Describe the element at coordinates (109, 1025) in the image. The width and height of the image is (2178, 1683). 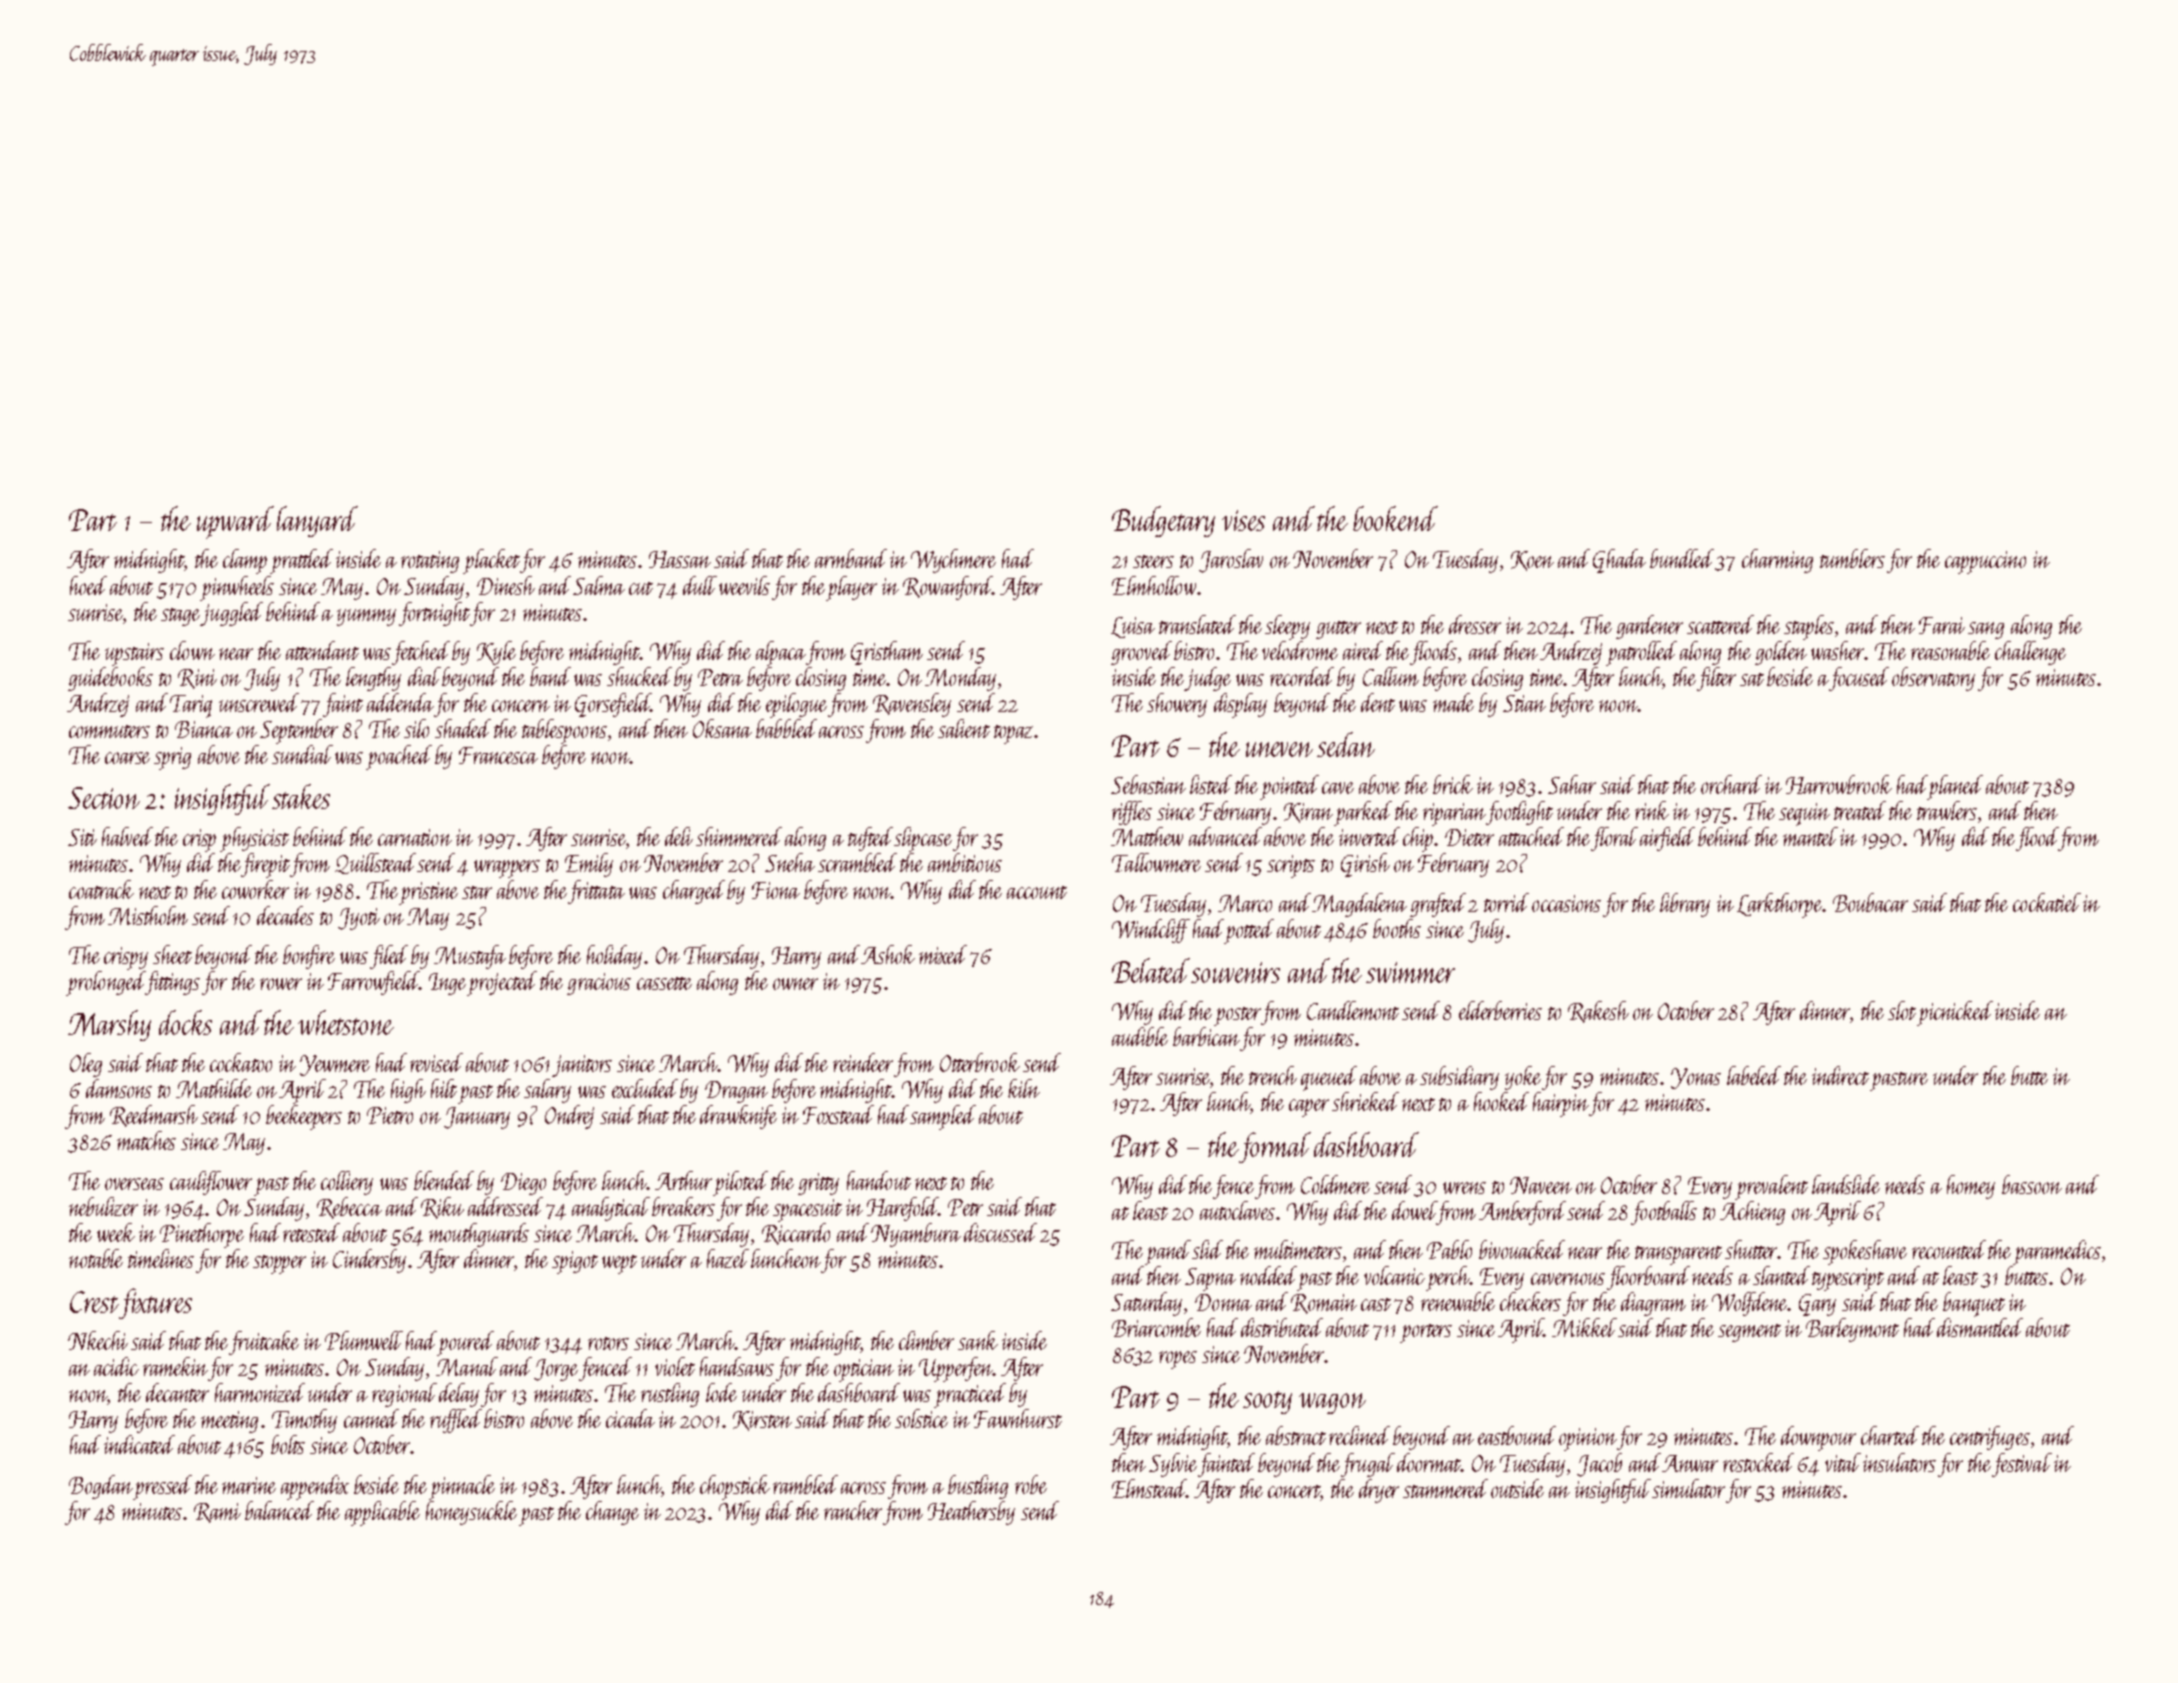
I see `Marshy` at that location.
